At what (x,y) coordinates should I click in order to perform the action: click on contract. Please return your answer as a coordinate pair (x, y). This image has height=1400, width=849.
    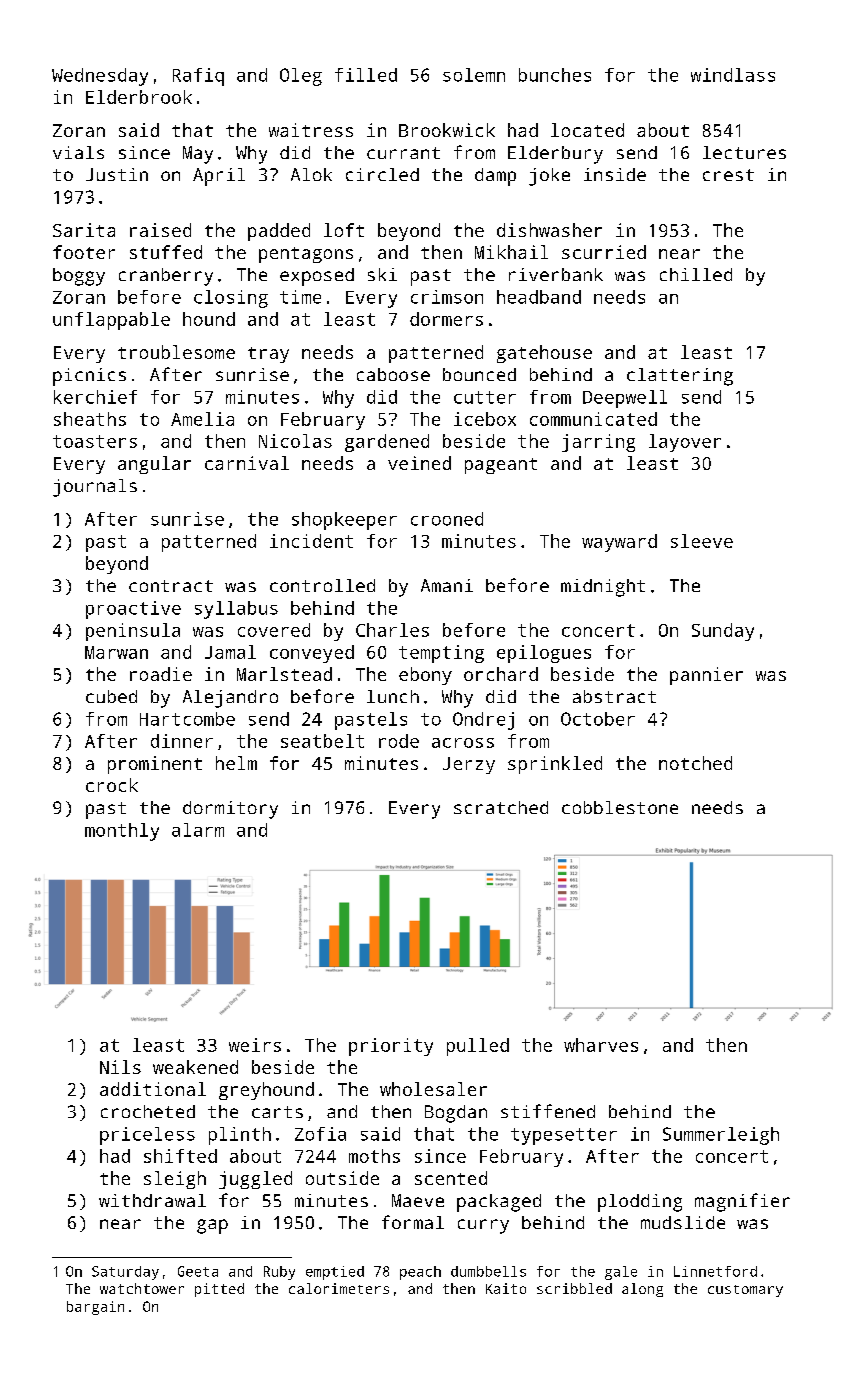
    Looking at the image, I should click on (171, 586).
